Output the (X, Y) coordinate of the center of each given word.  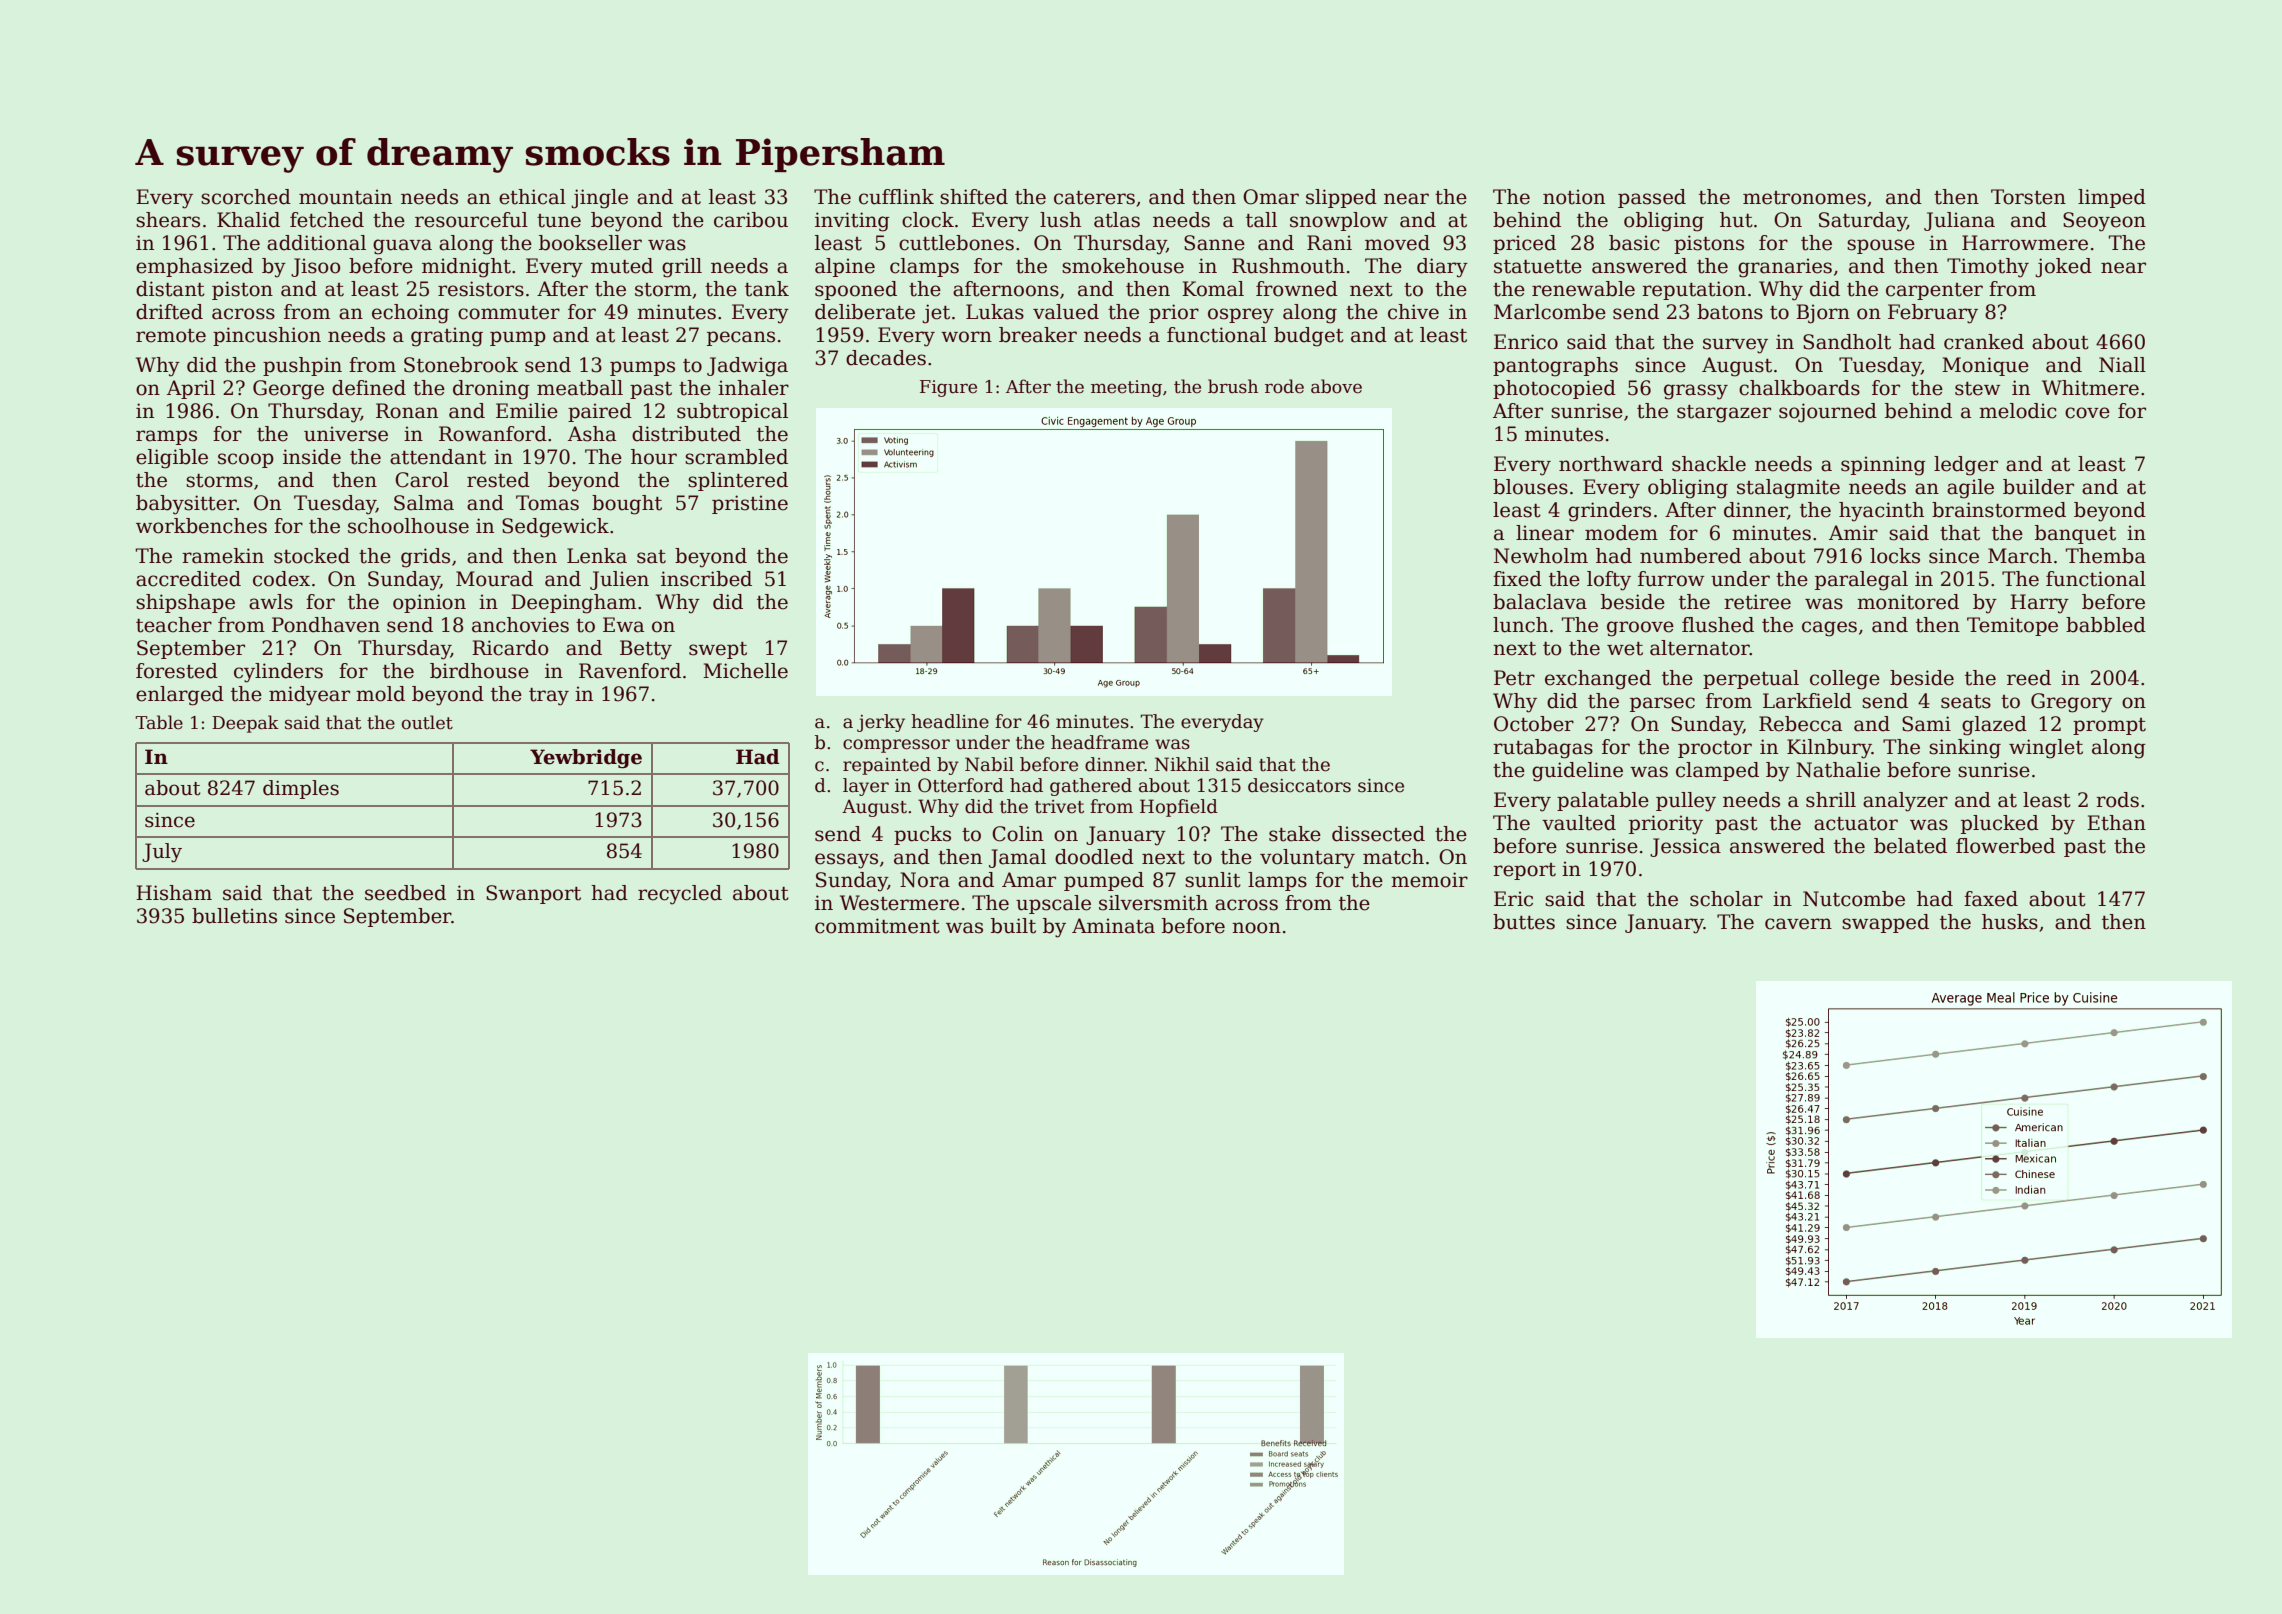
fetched (327, 220)
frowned (1297, 289)
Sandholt (1847, 342)
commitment (877, 926)
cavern (1798, 924)
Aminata (1113, 926)
